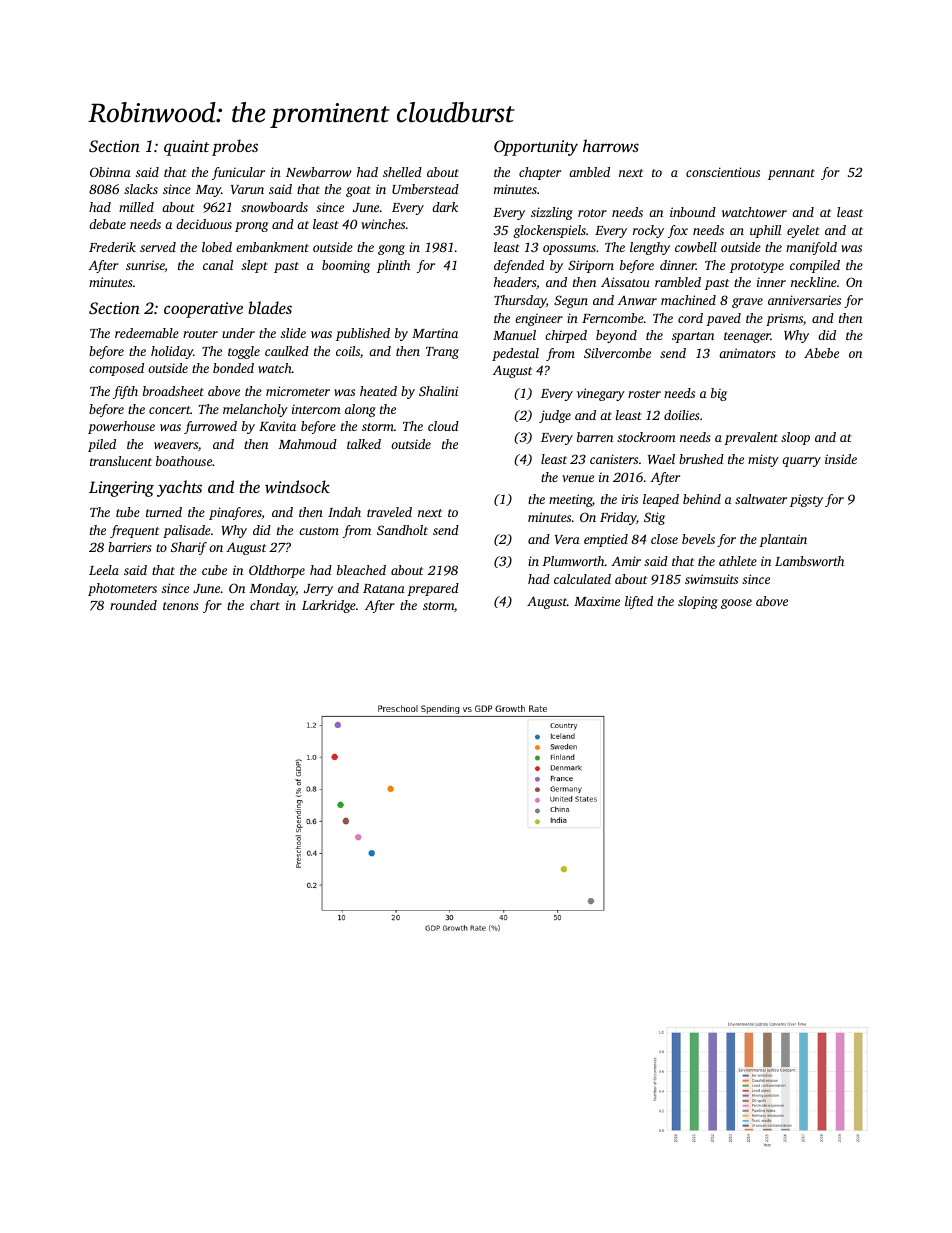 The height and width of the screenshot is (1233, 952). What do you see at coordinates (402, 172) in the screenshot?
I see `shelled` at bounding box center [402, 172].
